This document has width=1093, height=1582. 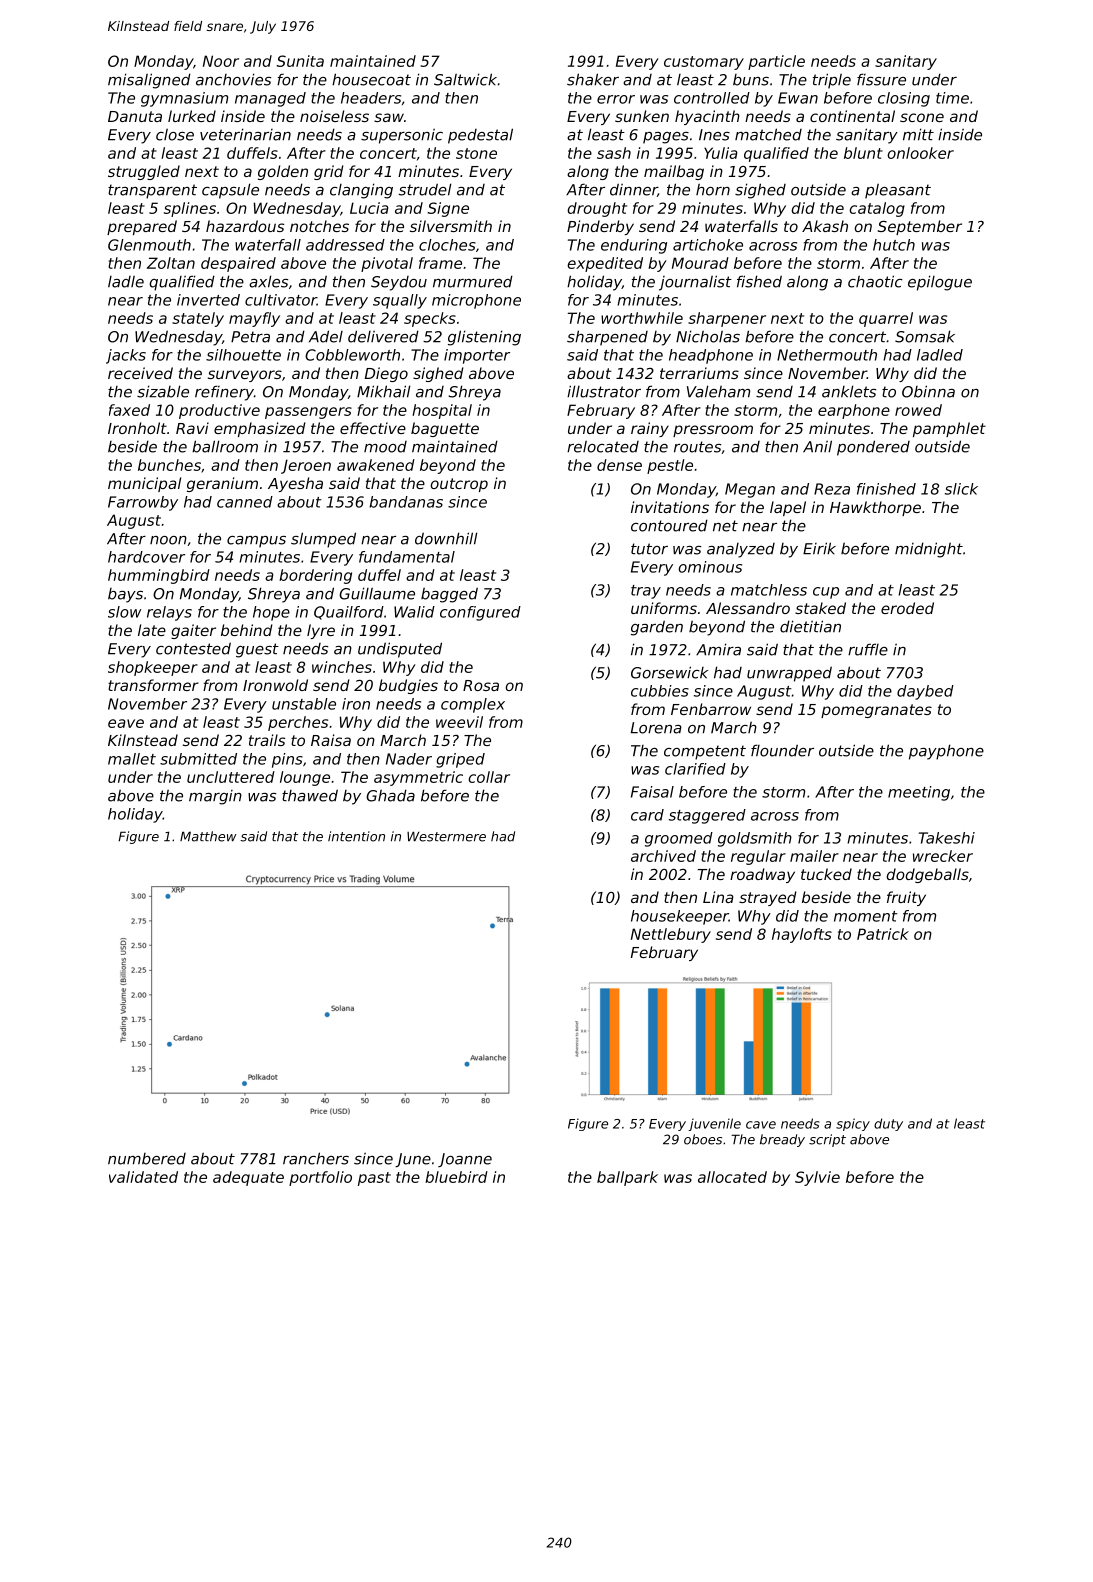 I want to click on bagged, so click(x=449, y=595).
